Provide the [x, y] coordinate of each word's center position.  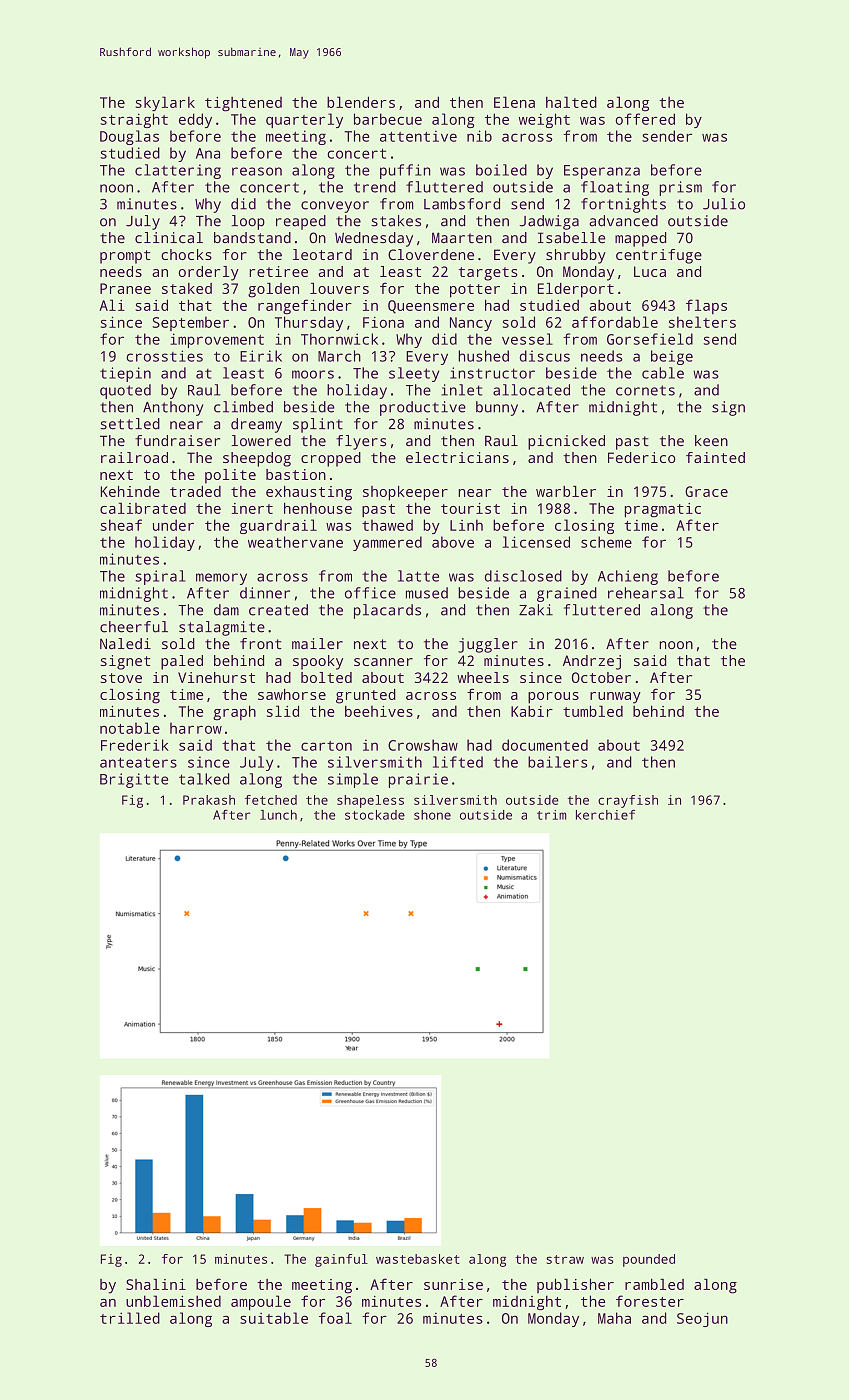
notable [130, 728]
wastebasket [418, 1259]
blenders [361, 102]
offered [645, 119]
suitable [274, 1318]
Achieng [628, 577]
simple [353, 780]
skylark [165, 104]
